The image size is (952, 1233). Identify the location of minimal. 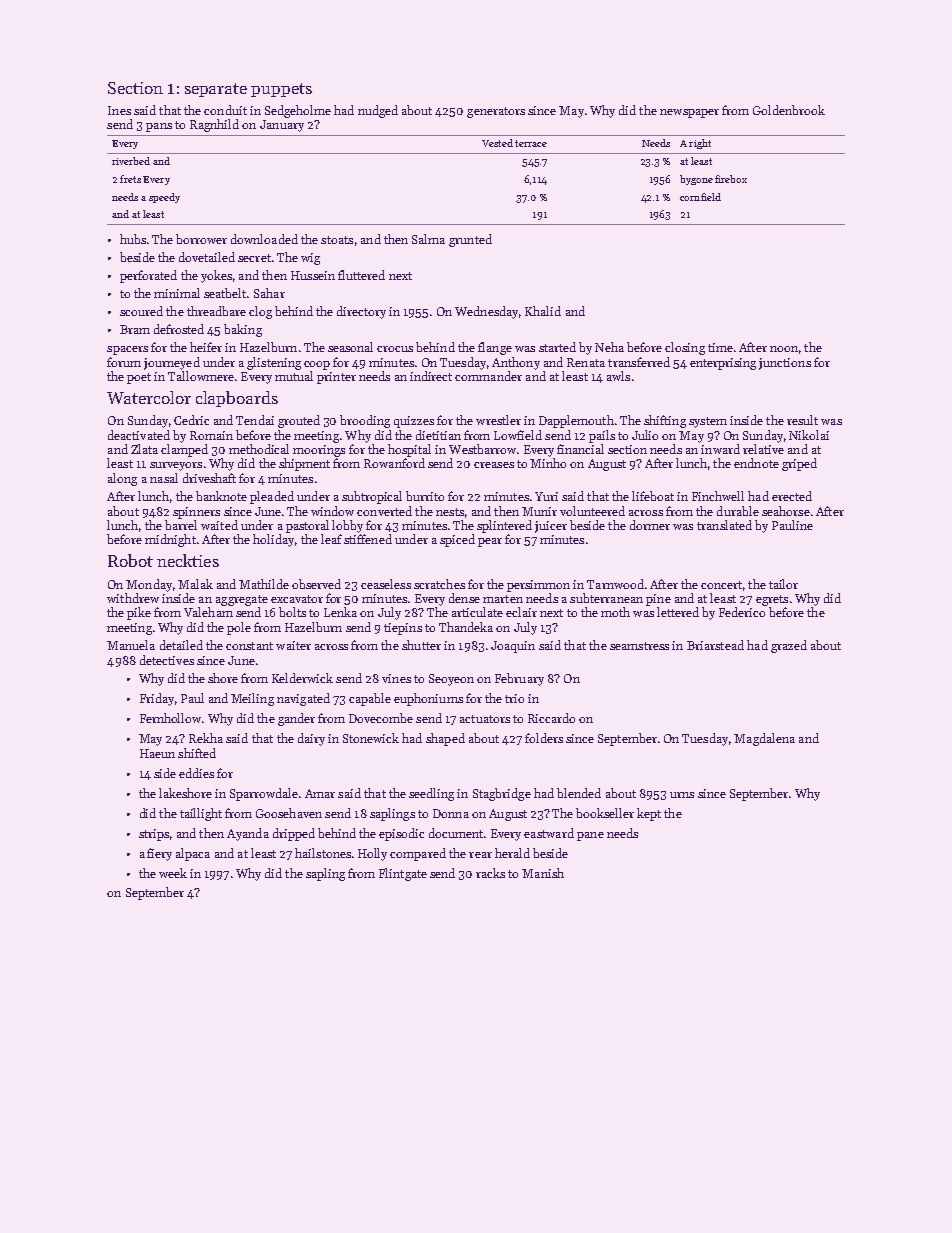
(177, 293).
